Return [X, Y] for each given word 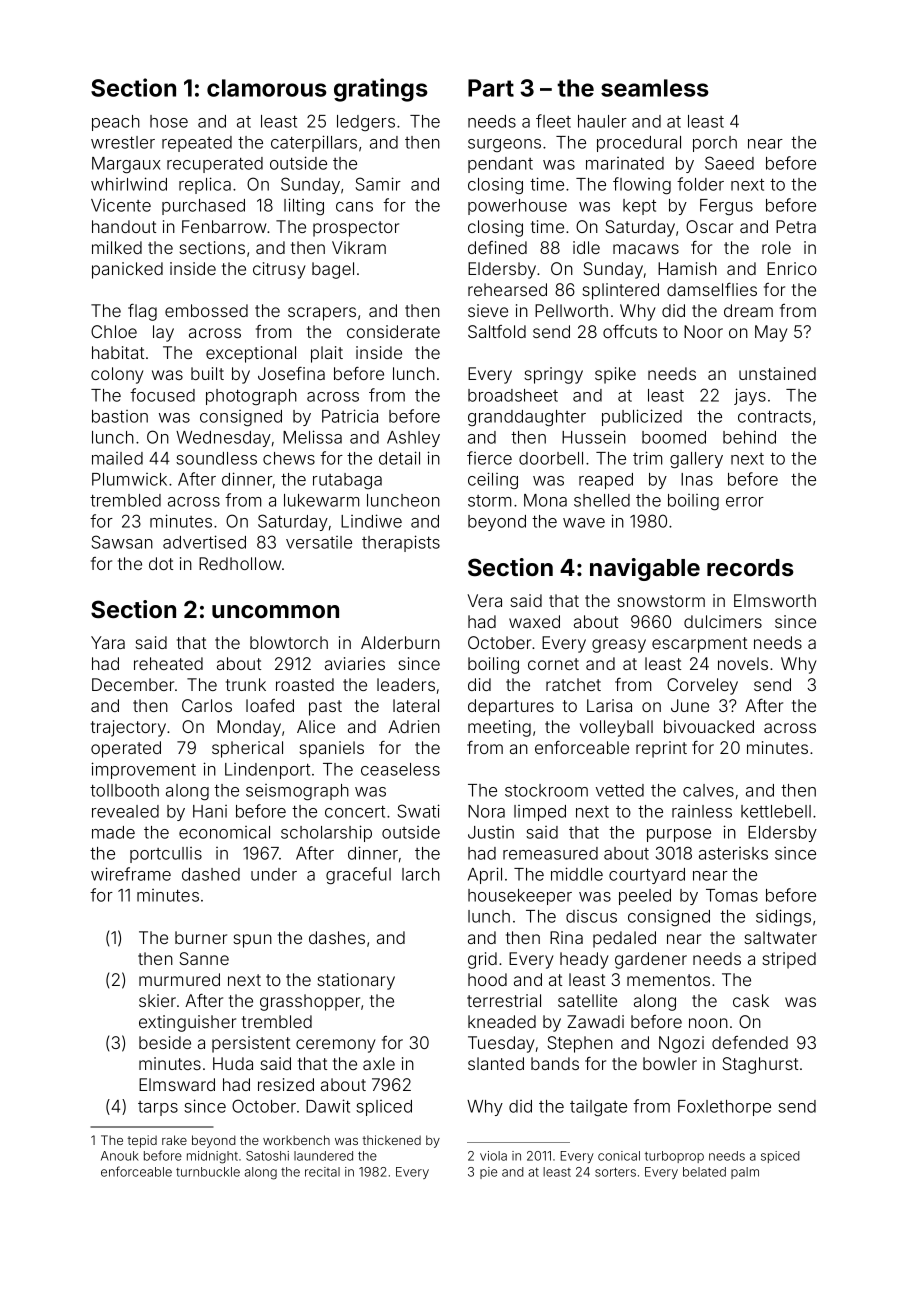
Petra [796, 226]
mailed [117, 458]
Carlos [207, 705]
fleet [553, 121]
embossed [206, 310]
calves [708, 790]
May [771, 333]
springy [554, 375]
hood [487, 979]
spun [253, 941]
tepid [142, 1141]
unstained [777, 373]
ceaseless [400, 769]
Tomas [732, 895]
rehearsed [507, 289]
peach [116, 123]
